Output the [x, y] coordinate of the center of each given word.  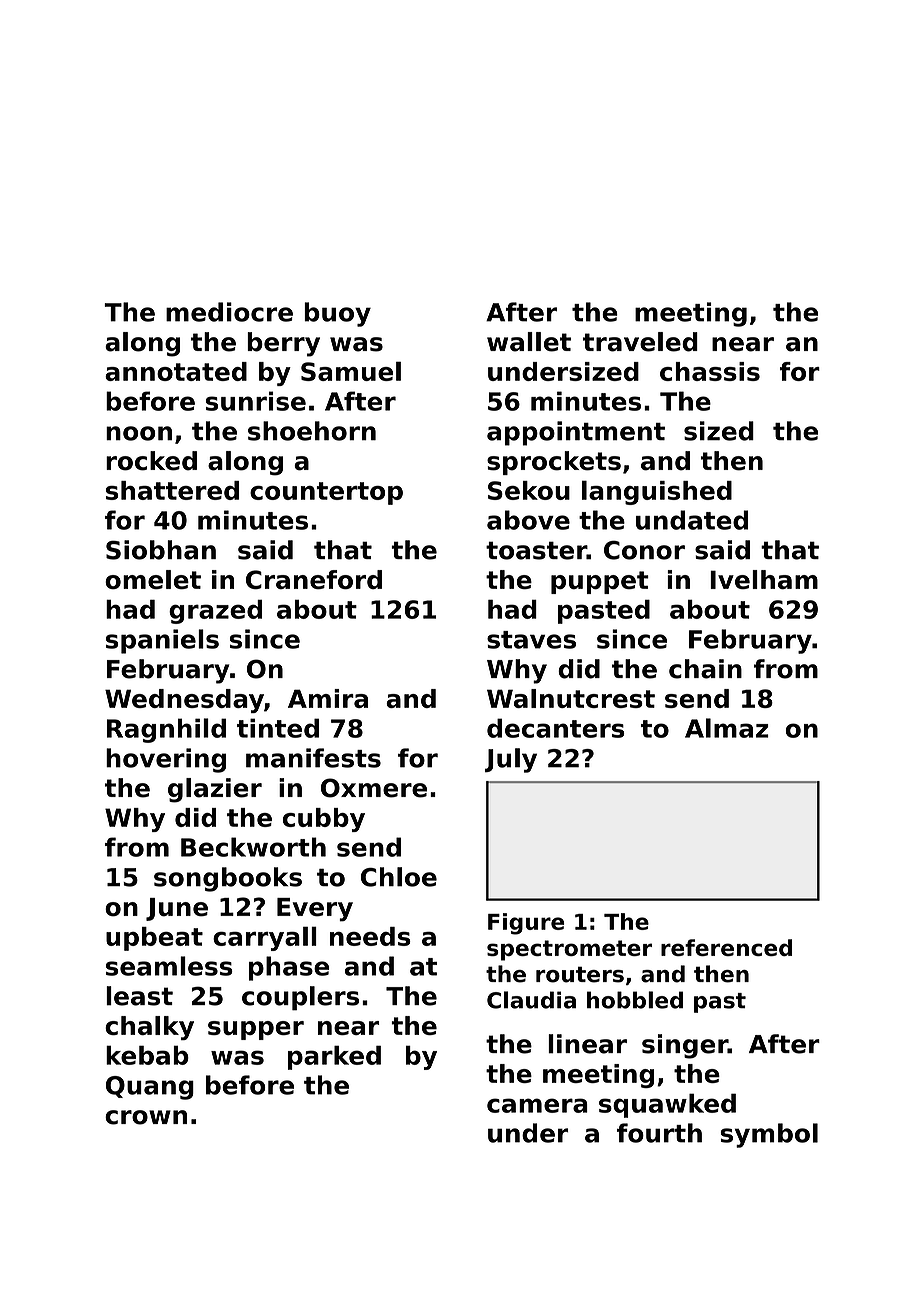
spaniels [162, 641]
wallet [529, 342]
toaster [536, 550]
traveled [640, 342]
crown [146, 1117]
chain [705, 669]
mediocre [229, 312]
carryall [265, 938]
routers [580, 974]
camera [537, 1105]
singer [685, 1046]
